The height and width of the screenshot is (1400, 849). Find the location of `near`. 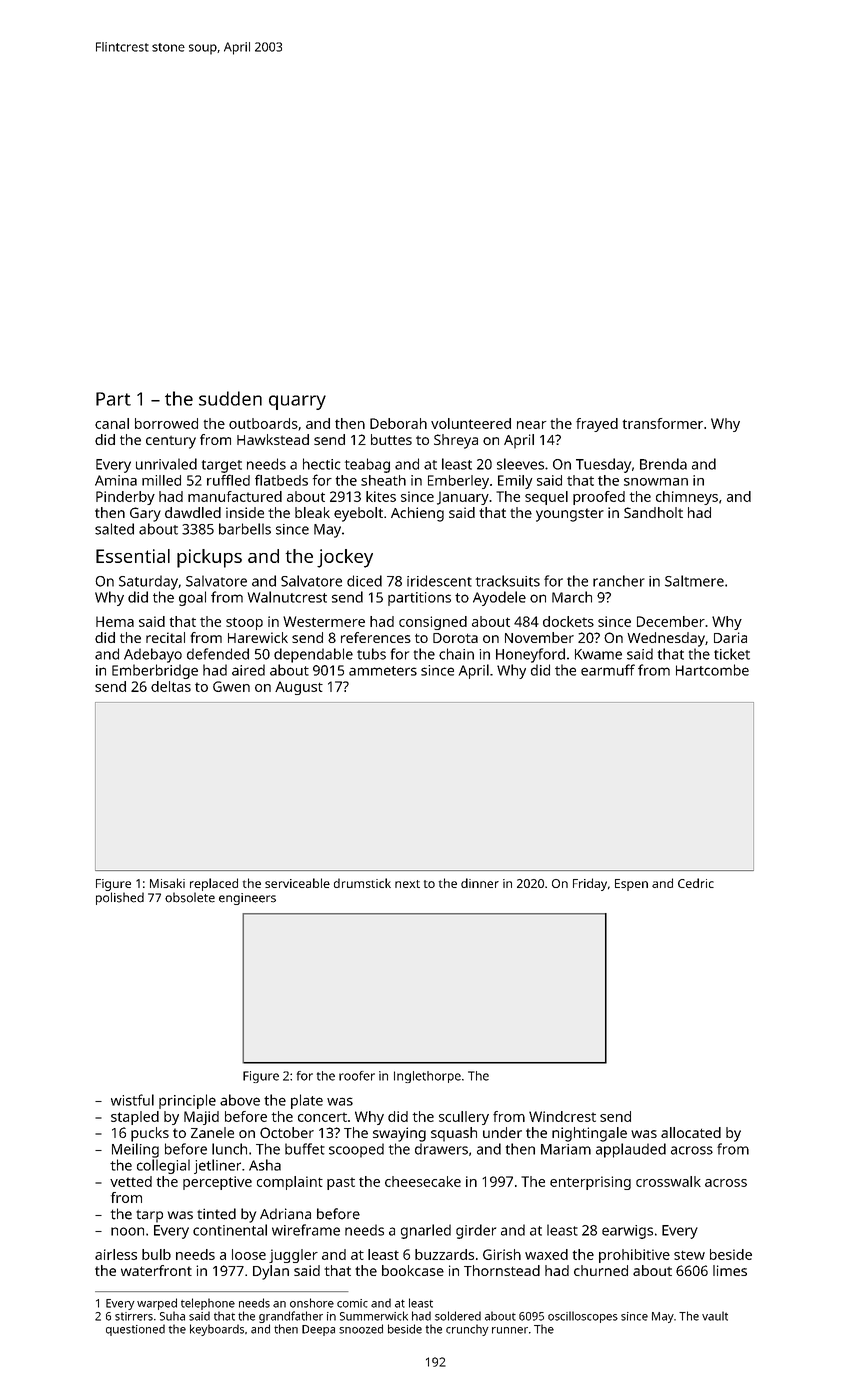

near is located at coordinates (531, 425).
